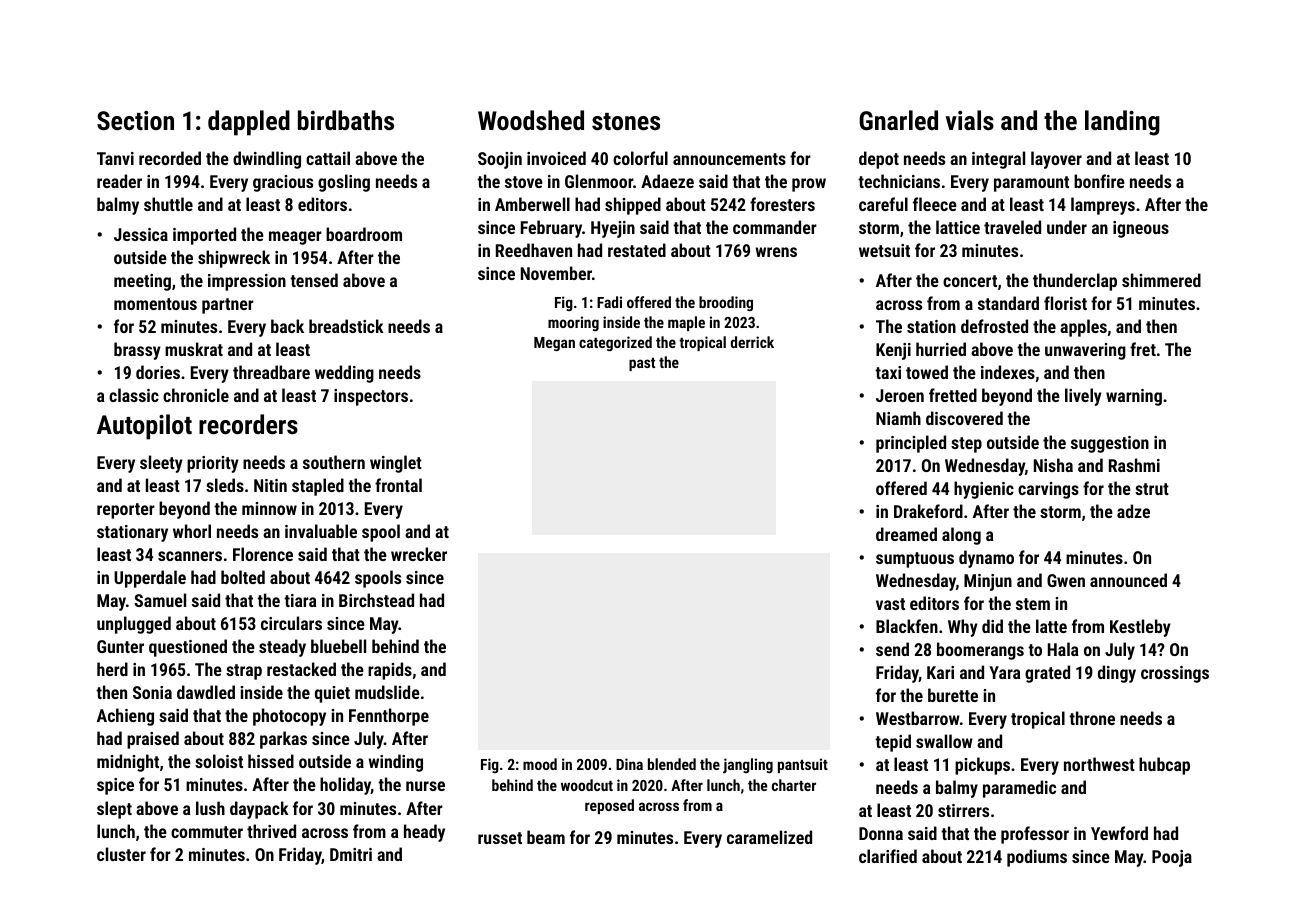 The width and height of the screenshot is (1308, 924). Describe the element at coordinates (168, 204) in the screenshot. I see `shuttle` at that location.
